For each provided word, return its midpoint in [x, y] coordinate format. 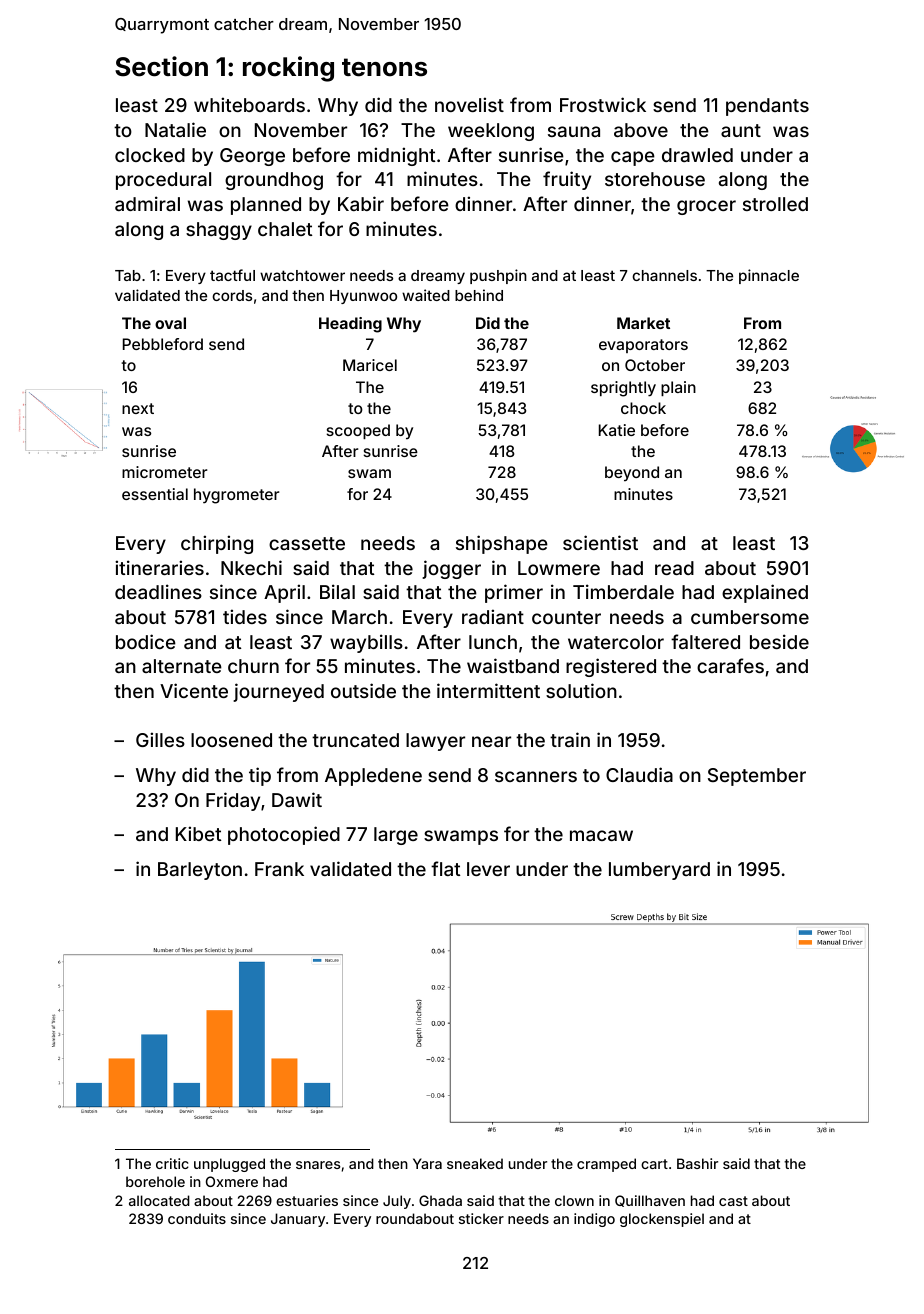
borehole [155, 1181]
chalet [285, 229]
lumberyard [659, 871]
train [570, 739]
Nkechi [251, 567]
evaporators [643, 346]
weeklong [491, 132]
